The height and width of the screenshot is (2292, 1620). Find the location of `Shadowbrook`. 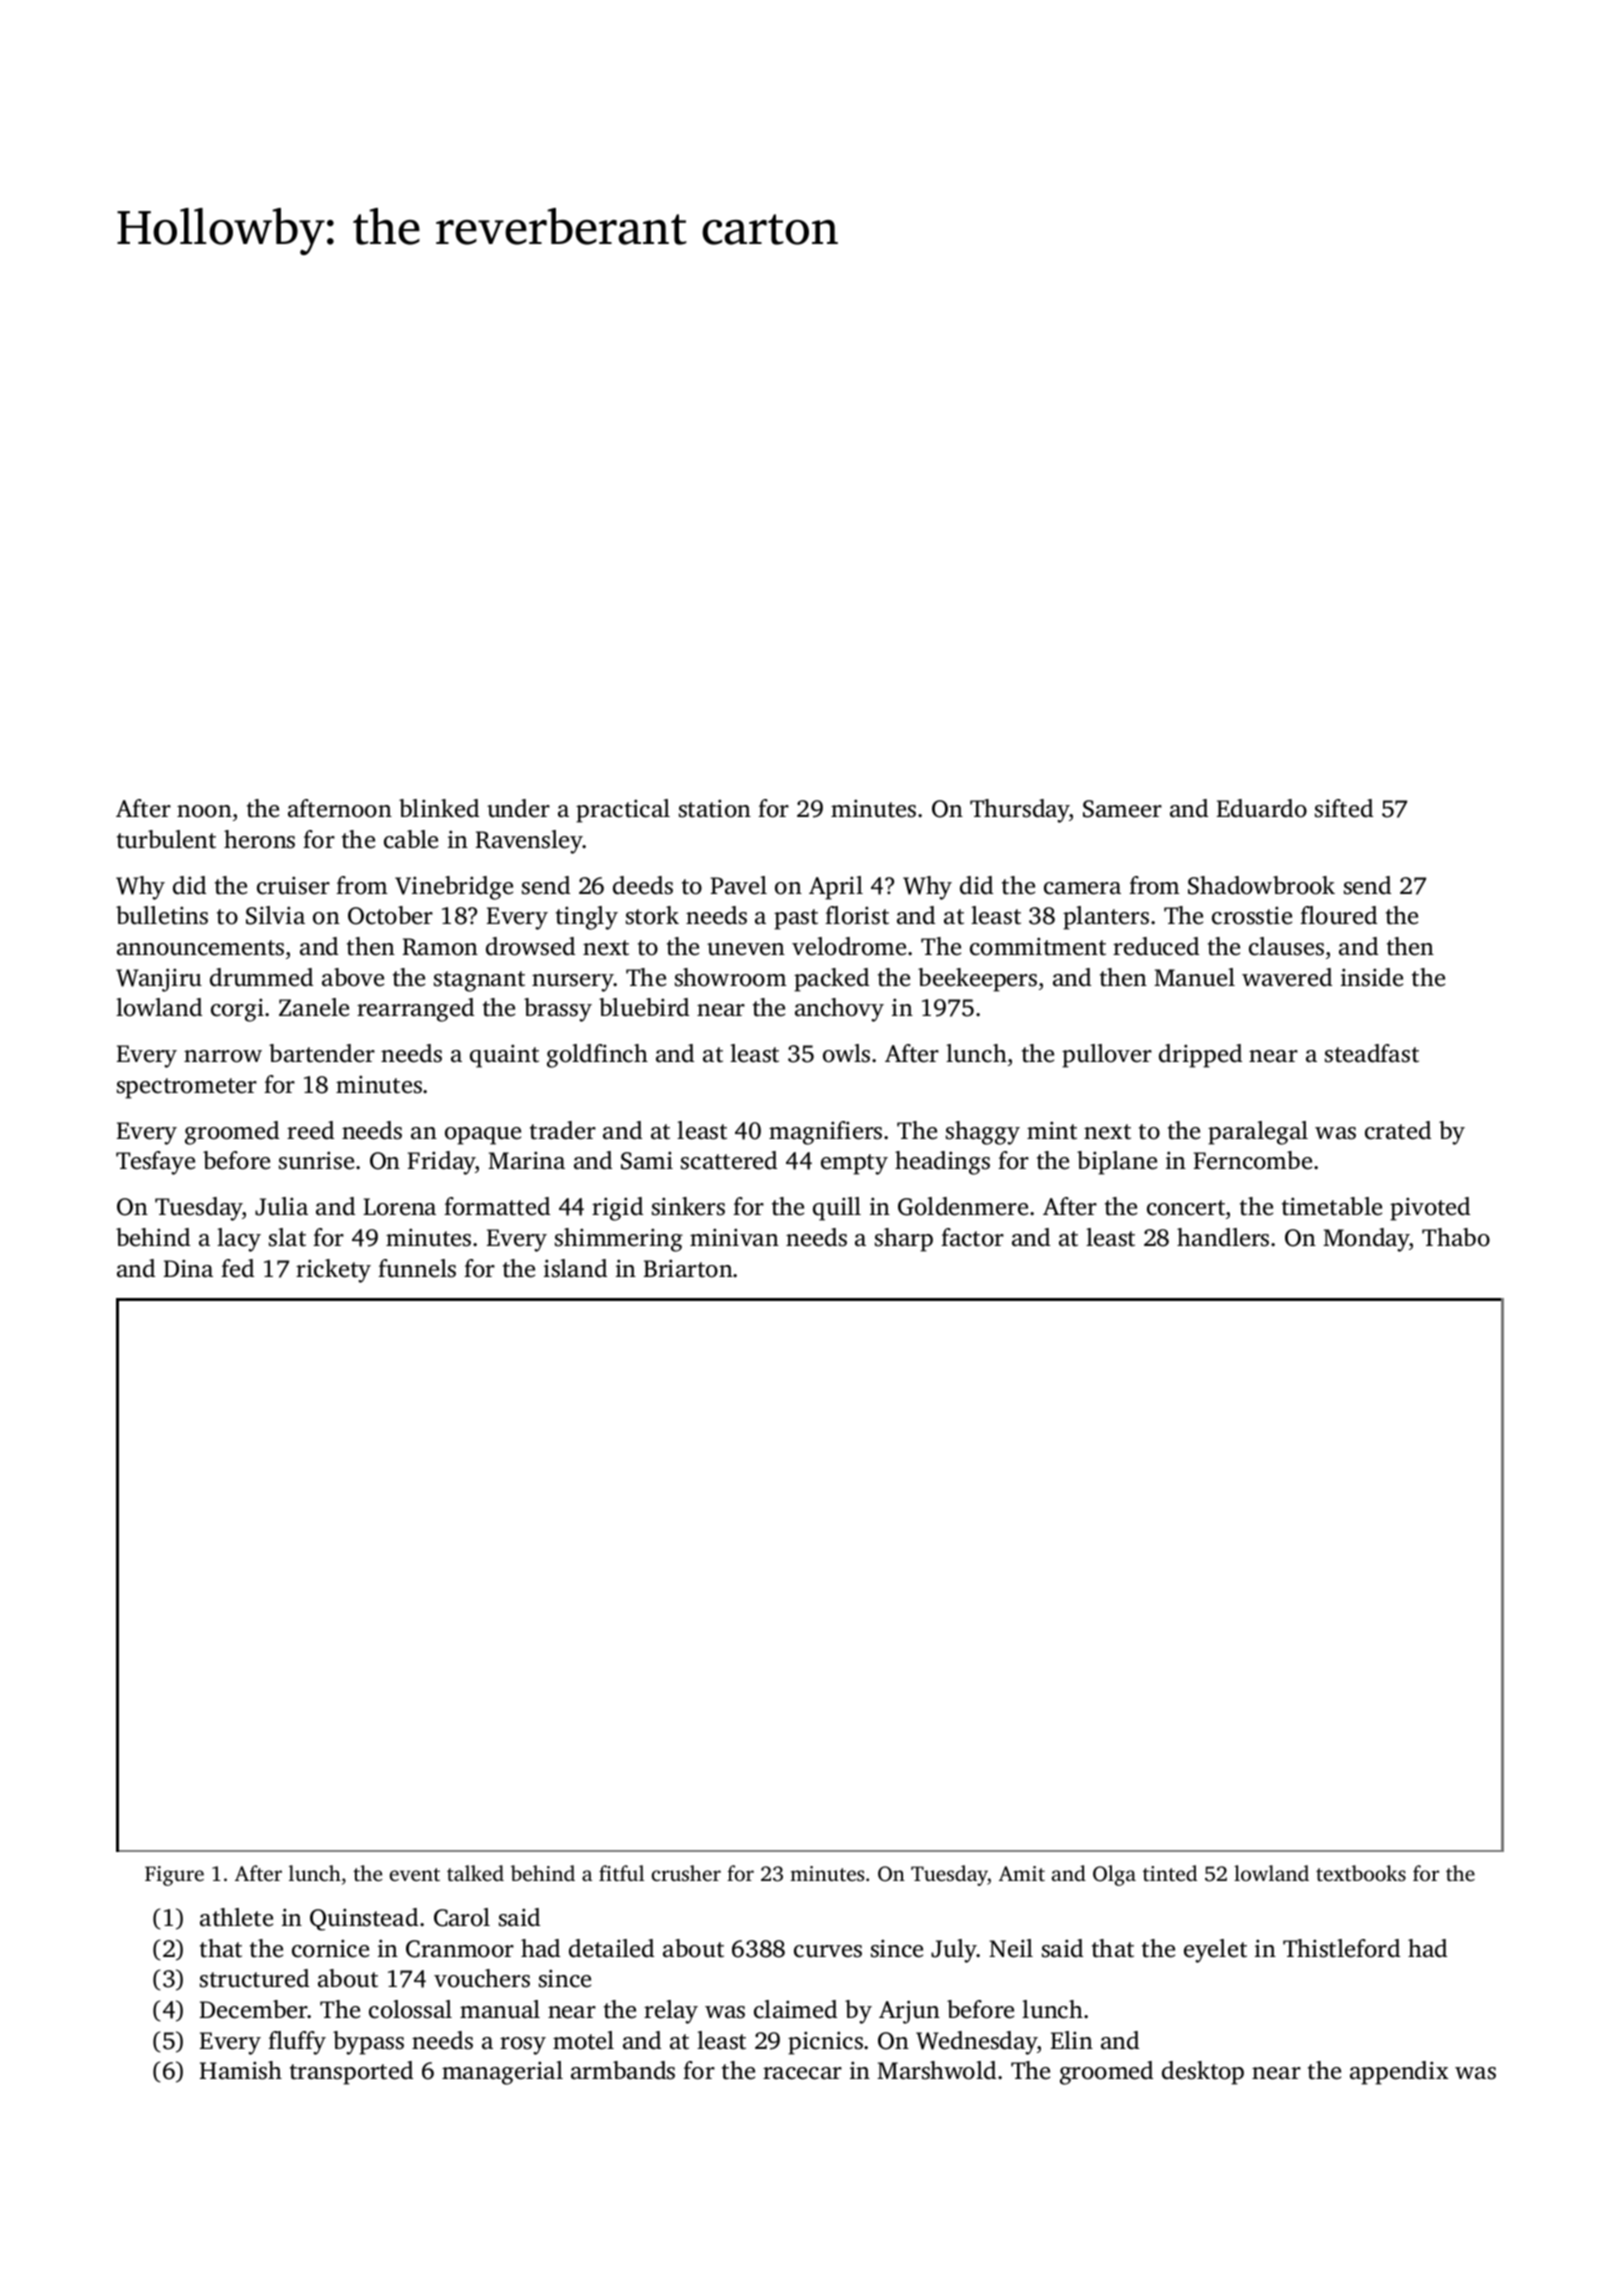

Shadowbrook is located at coordinates (1261, 885).
